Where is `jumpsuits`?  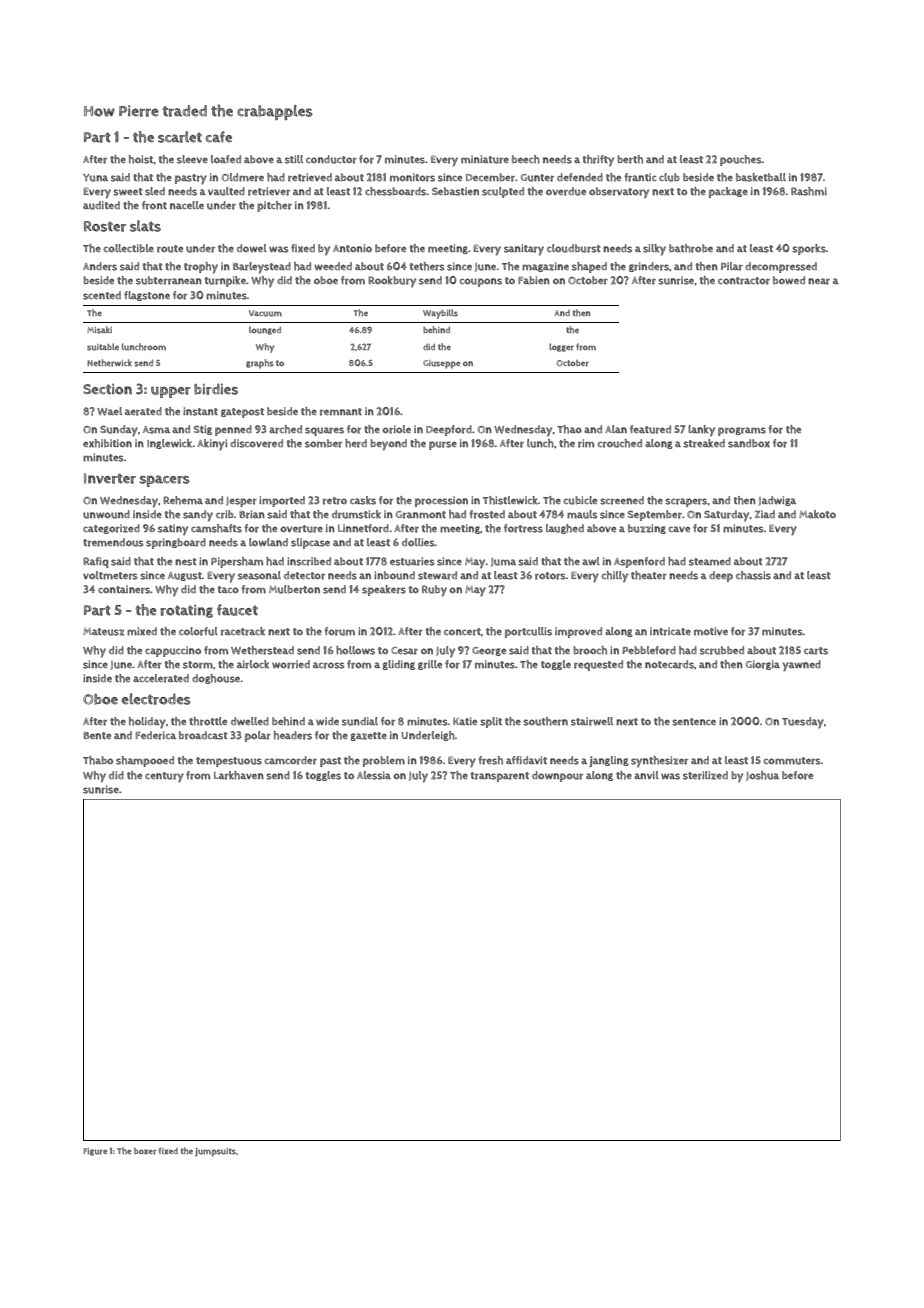
jumpsuits is located at coordinates (215, 1152).
